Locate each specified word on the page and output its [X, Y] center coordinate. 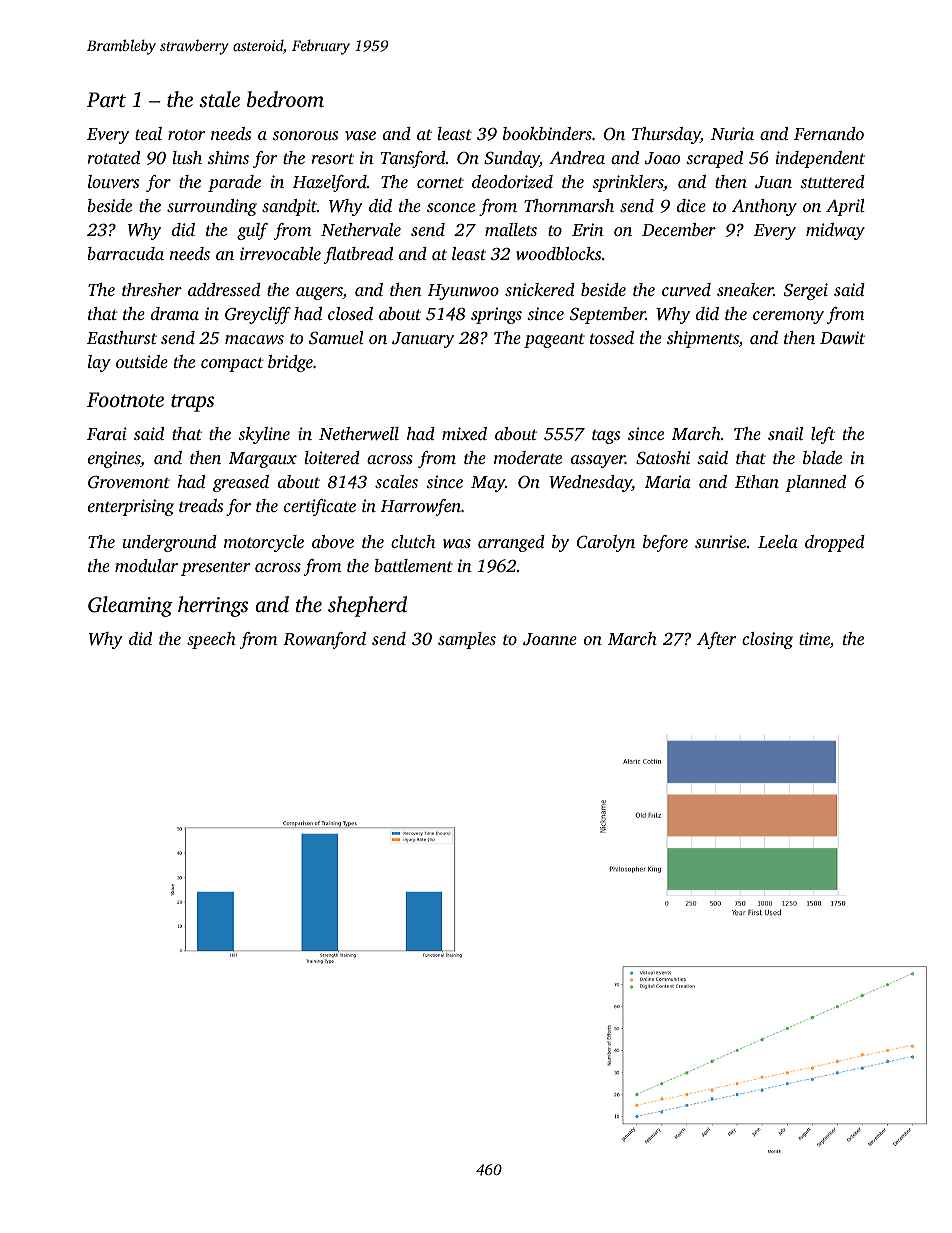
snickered [540, 289]
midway [835, 231]
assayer [598, 461]
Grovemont [129, 482]
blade [822, 457]
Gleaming [130, 606]
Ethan [757, 481]
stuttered [832, 181]
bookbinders [547, 133]
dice [691, 205]
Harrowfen [421, 507]
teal [148, 133]
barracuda [125, 253]
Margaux [263, 460]
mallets [511, 229]
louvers [113, 181]
